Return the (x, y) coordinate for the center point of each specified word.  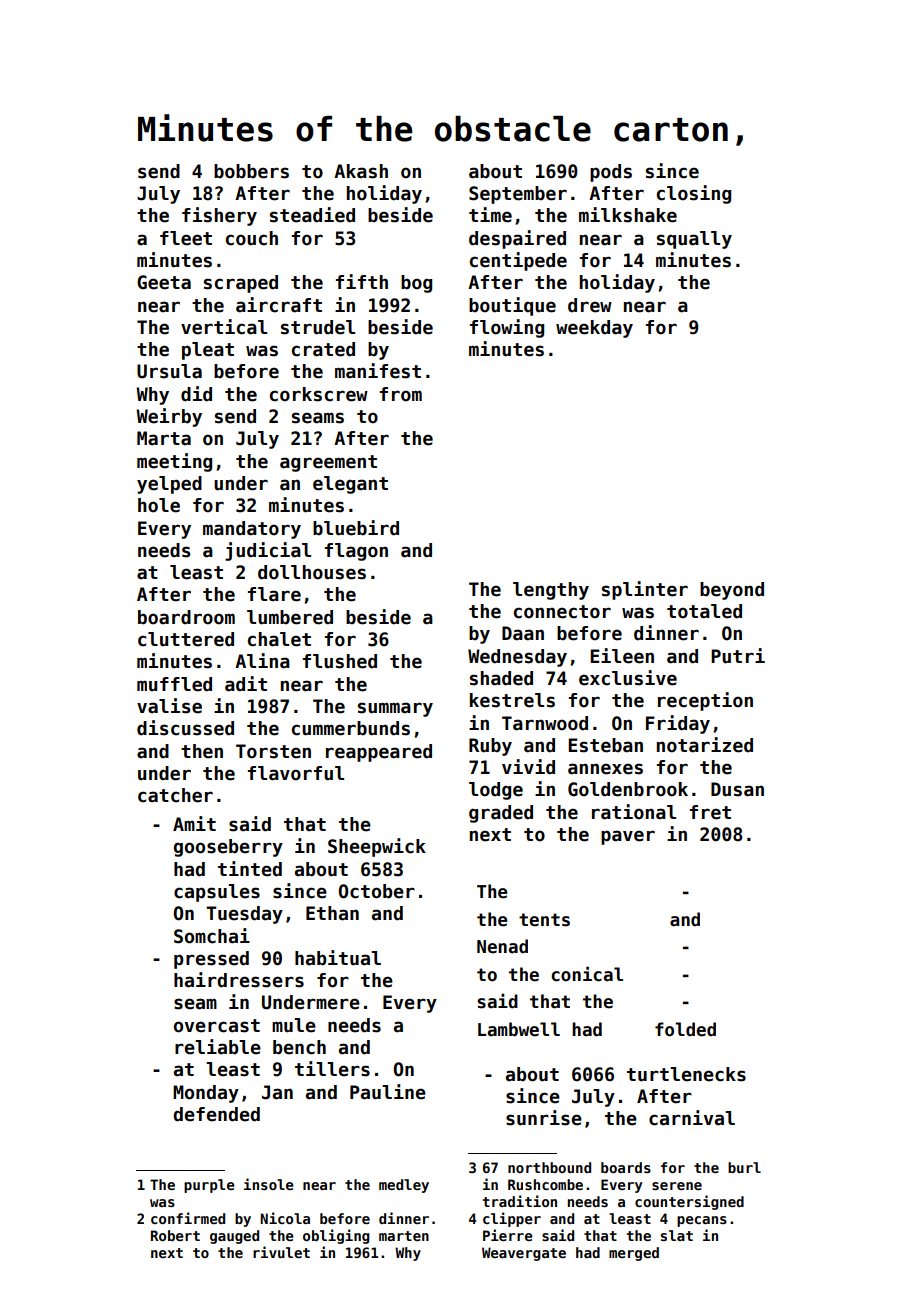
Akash (361, 171)
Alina (262, 661)
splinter (645, 590)
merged (634, 1254)
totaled (704, 611)
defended (216, 1114)
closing (694, 194)
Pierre (508, 1235)
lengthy (551, 591)
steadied (312, 215)
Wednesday (517, 658)
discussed (185, 728)
